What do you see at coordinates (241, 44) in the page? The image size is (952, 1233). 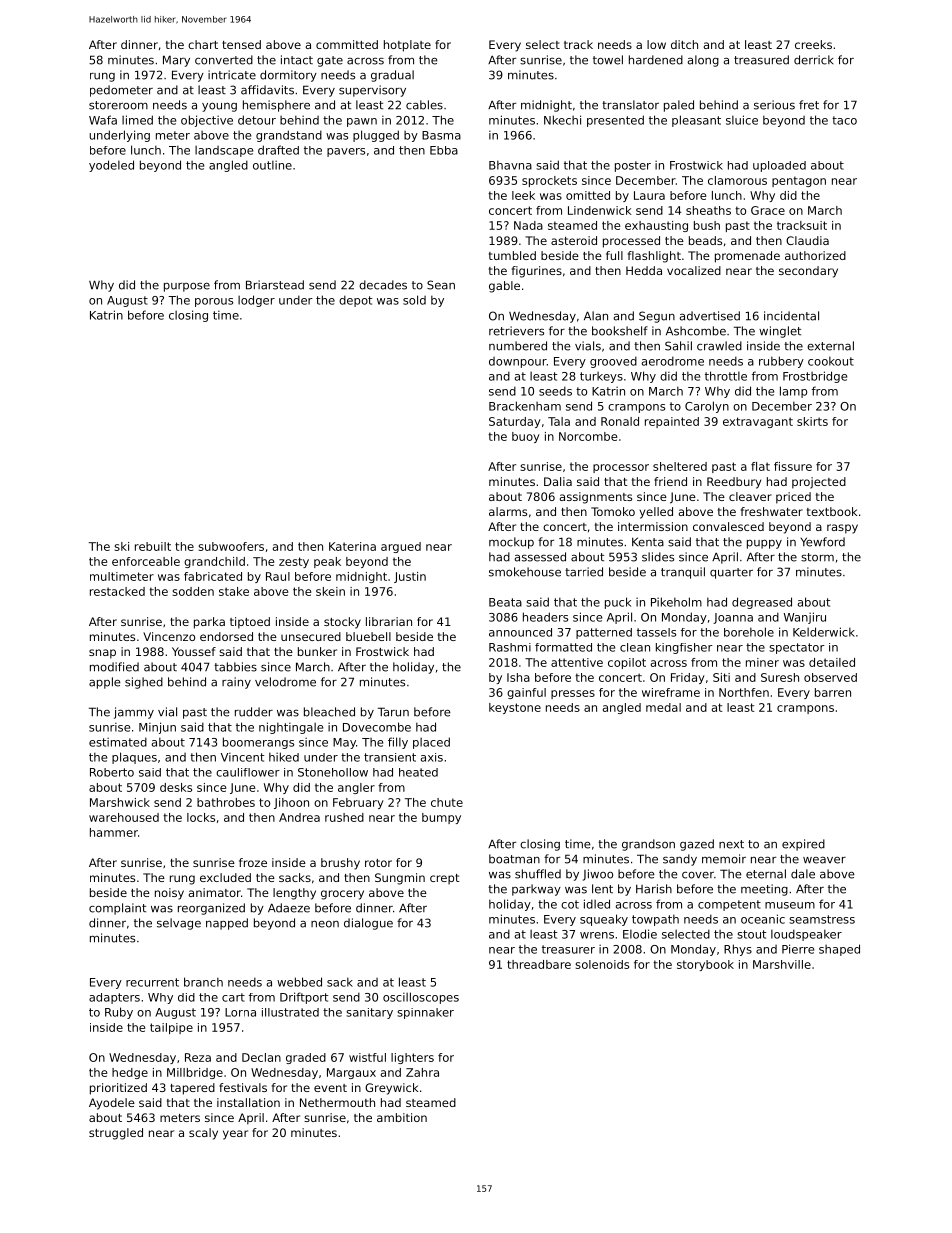 I see `tensed` at bounding box center [241, 44].
